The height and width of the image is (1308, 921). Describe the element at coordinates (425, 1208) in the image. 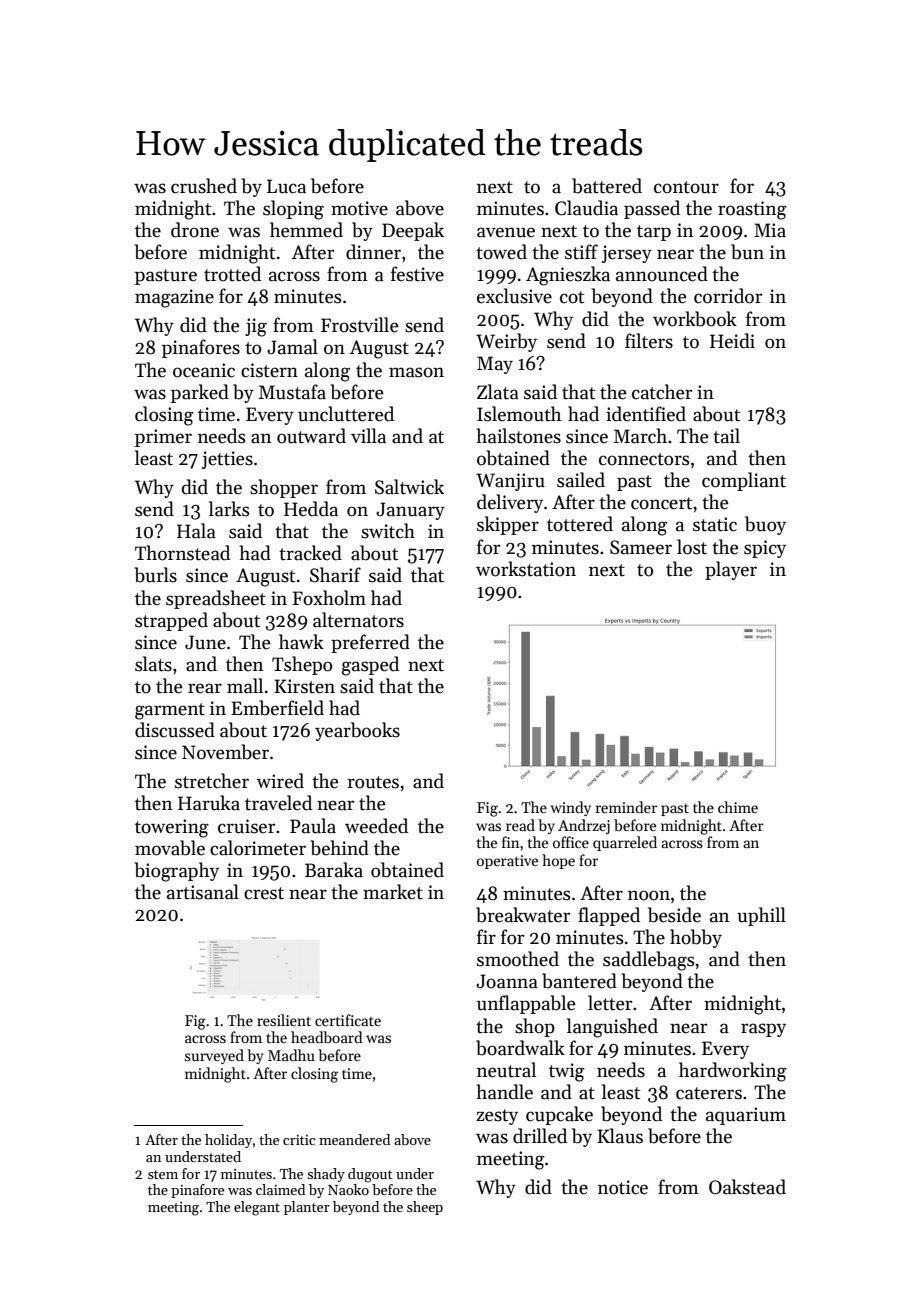

I see `sheep` at that location.
